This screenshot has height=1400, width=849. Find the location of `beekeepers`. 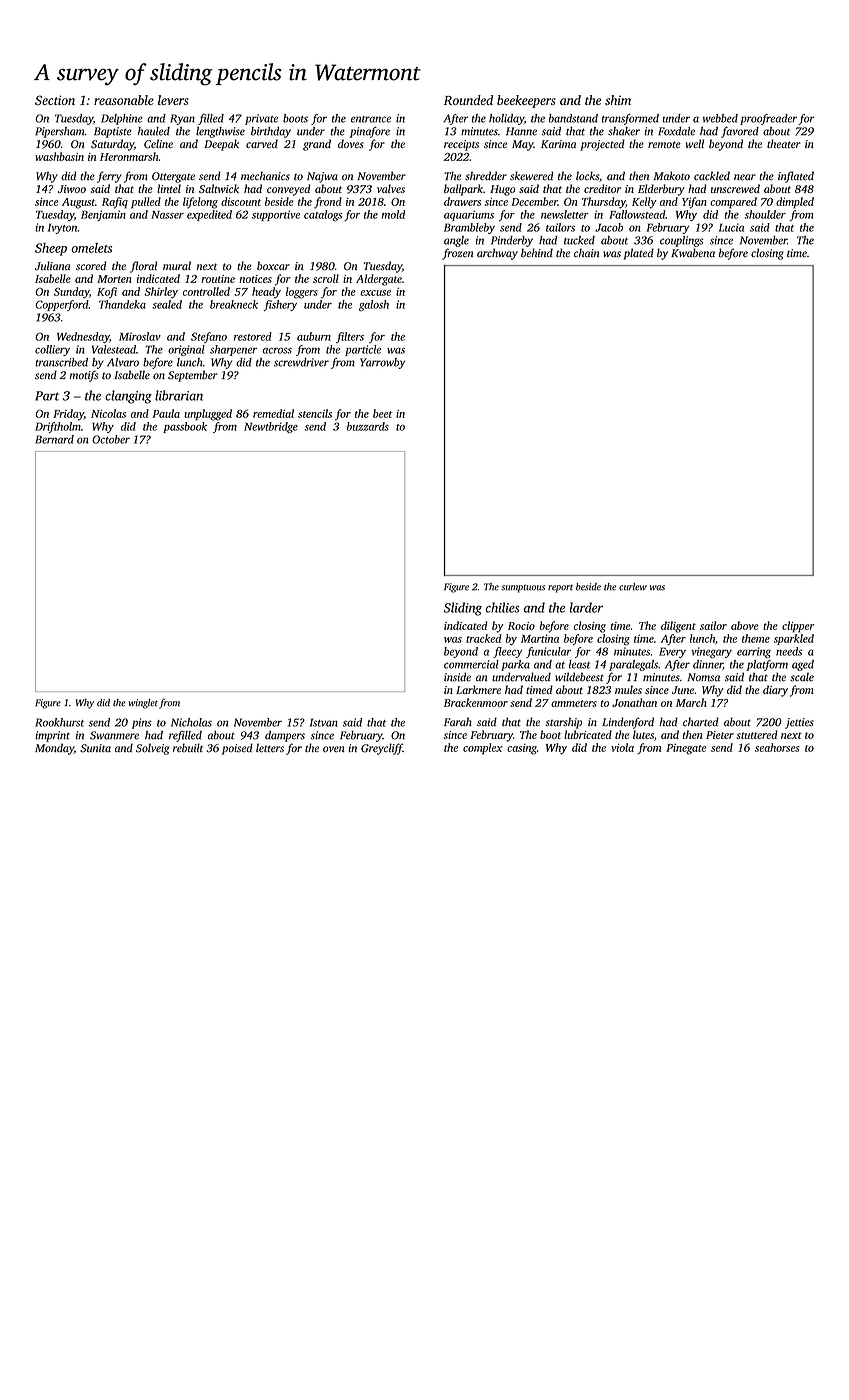

beekeepers is located at coordinates (526, 101).
